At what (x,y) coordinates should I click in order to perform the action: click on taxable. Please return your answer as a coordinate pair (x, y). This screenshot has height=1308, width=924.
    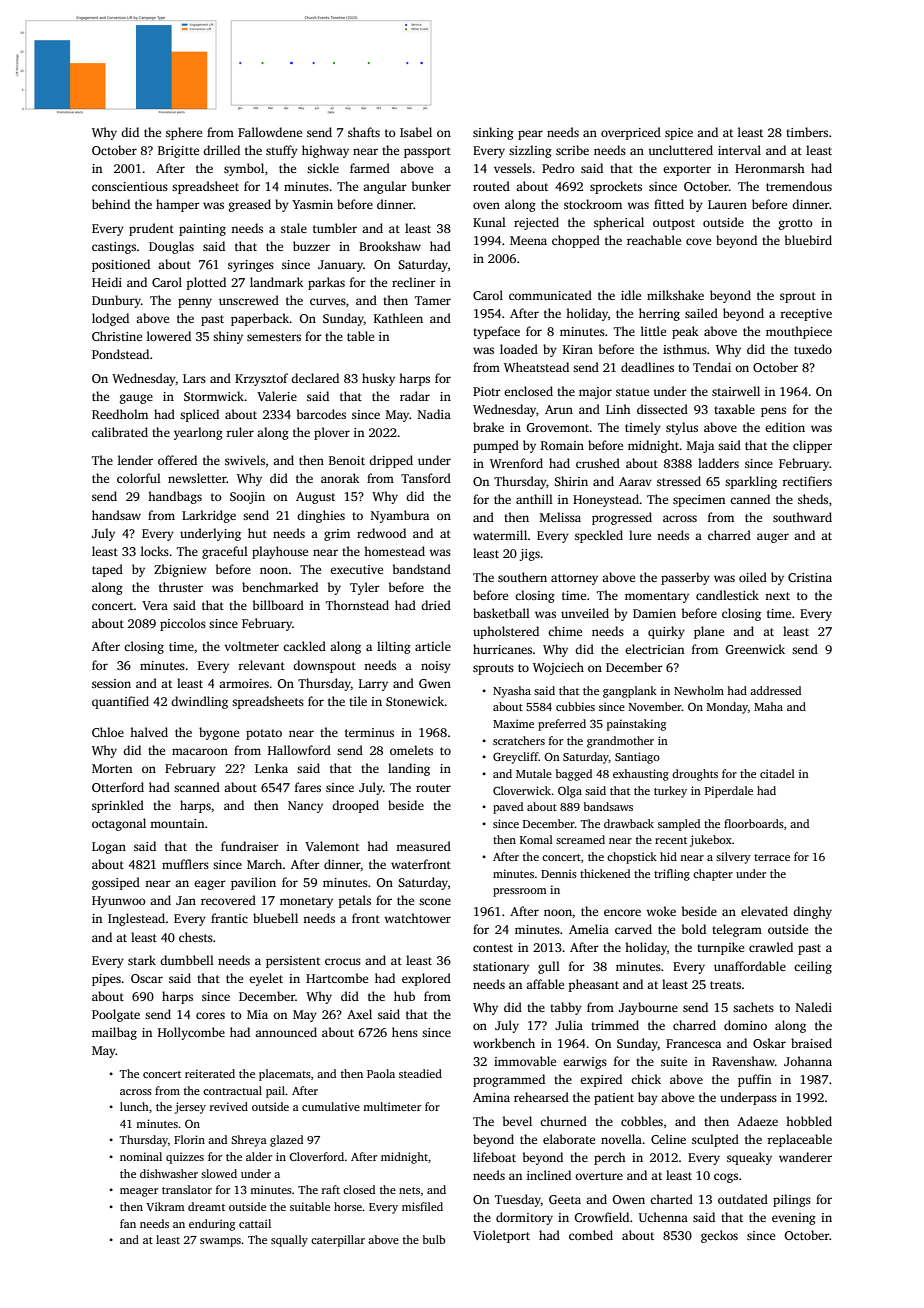
    Looking at the image, I should click on (734, 409).
